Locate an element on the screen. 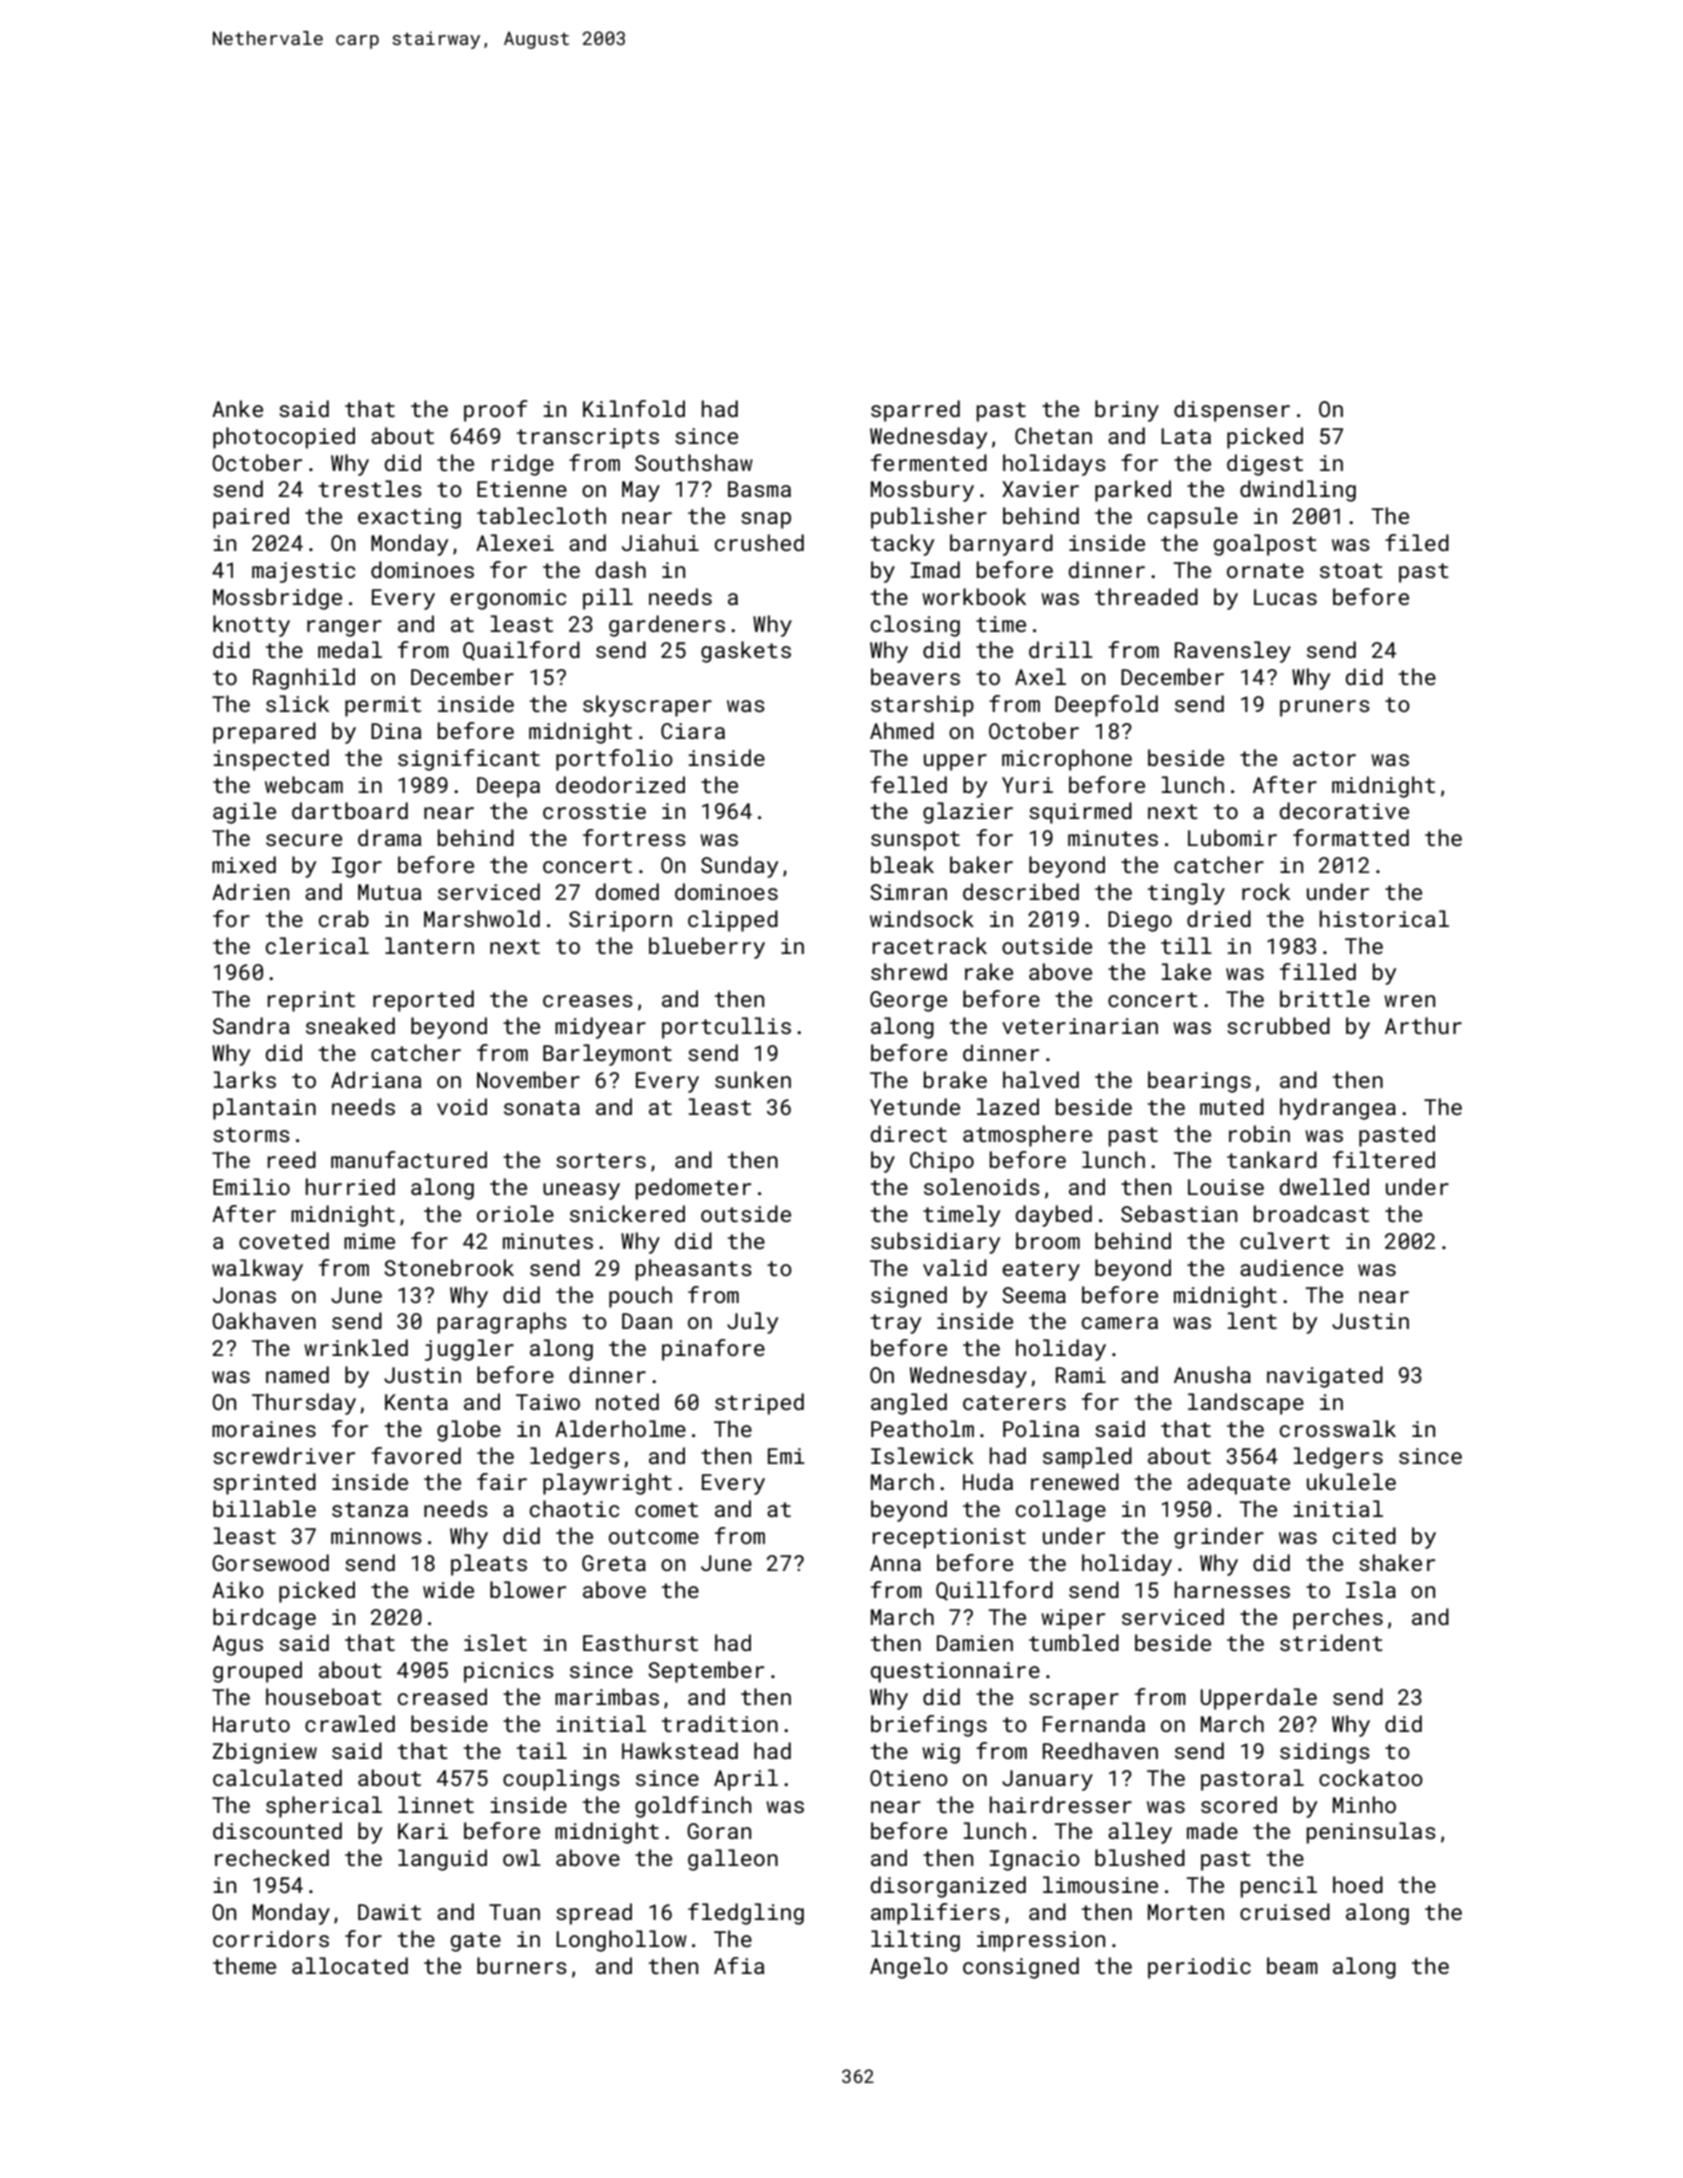  dwindling is located at coordinates (1298, 491).
